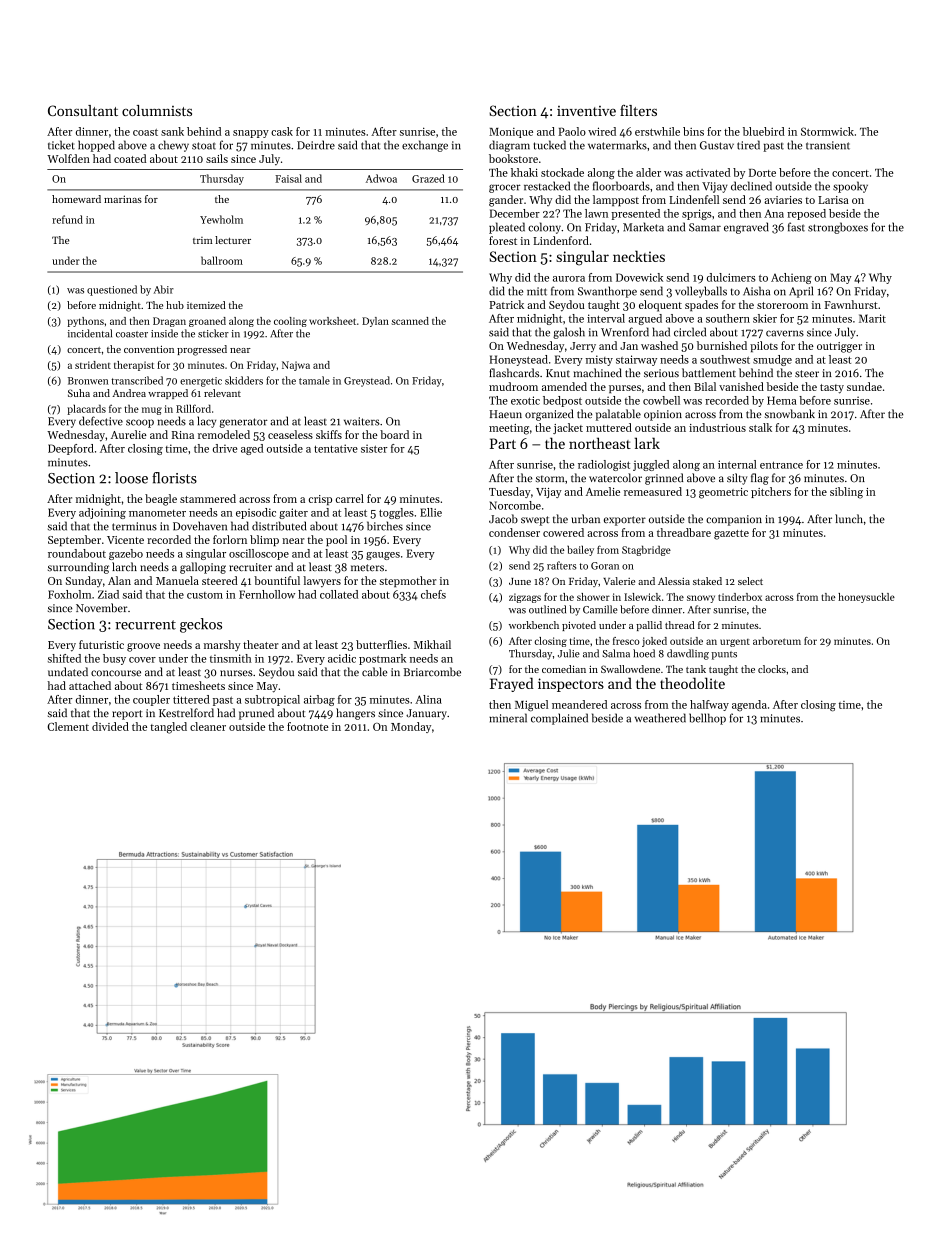 Image resolution: width=952 pixels, height=1233 pixels. Describe the element at coordinates (67, 219) in the screenshot. I see `refund` at that location.
